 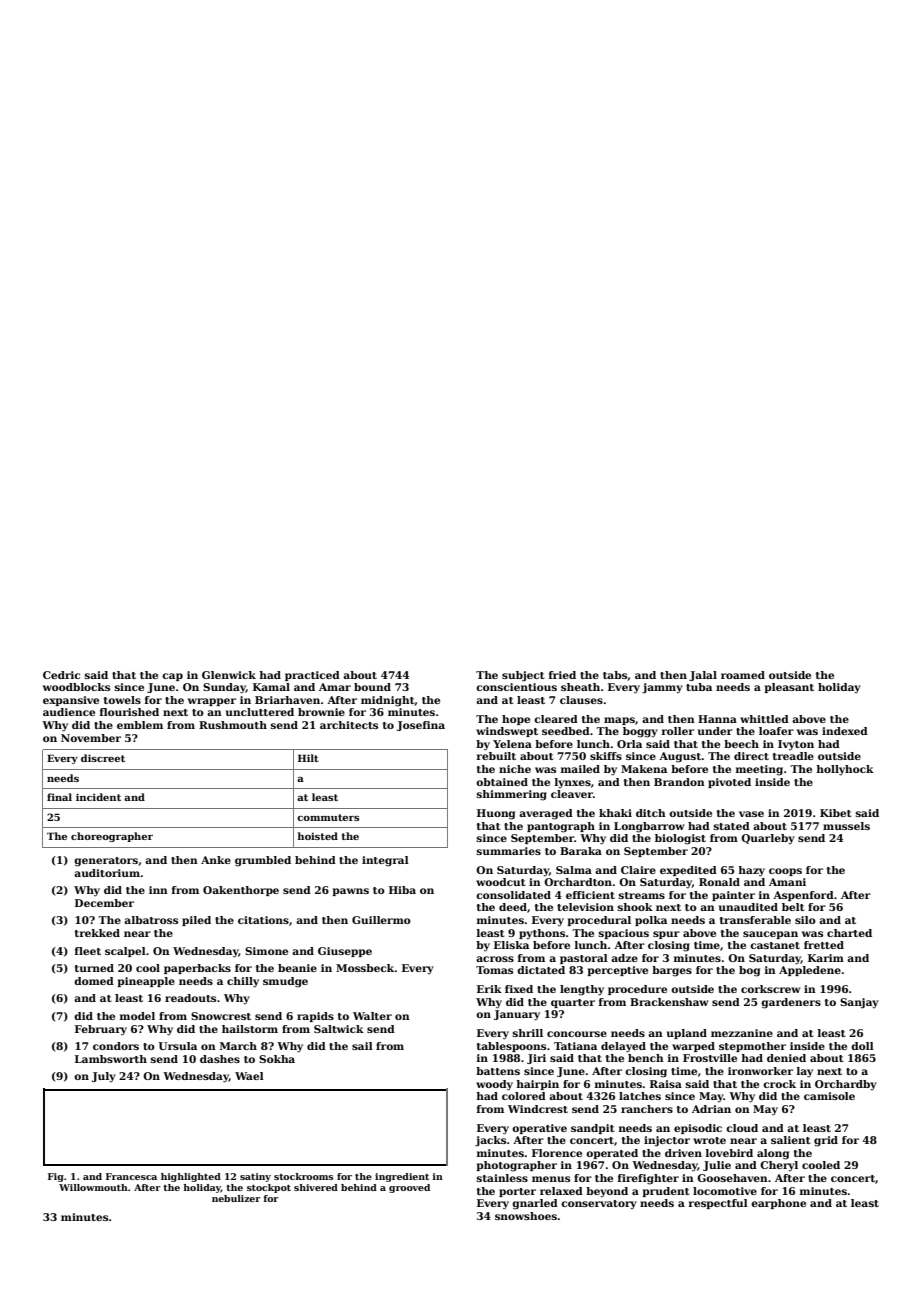 What do you see at coordinates (93, 1187) in the page?
I see `Willowmouth` at bounding box center [93, 1187].
